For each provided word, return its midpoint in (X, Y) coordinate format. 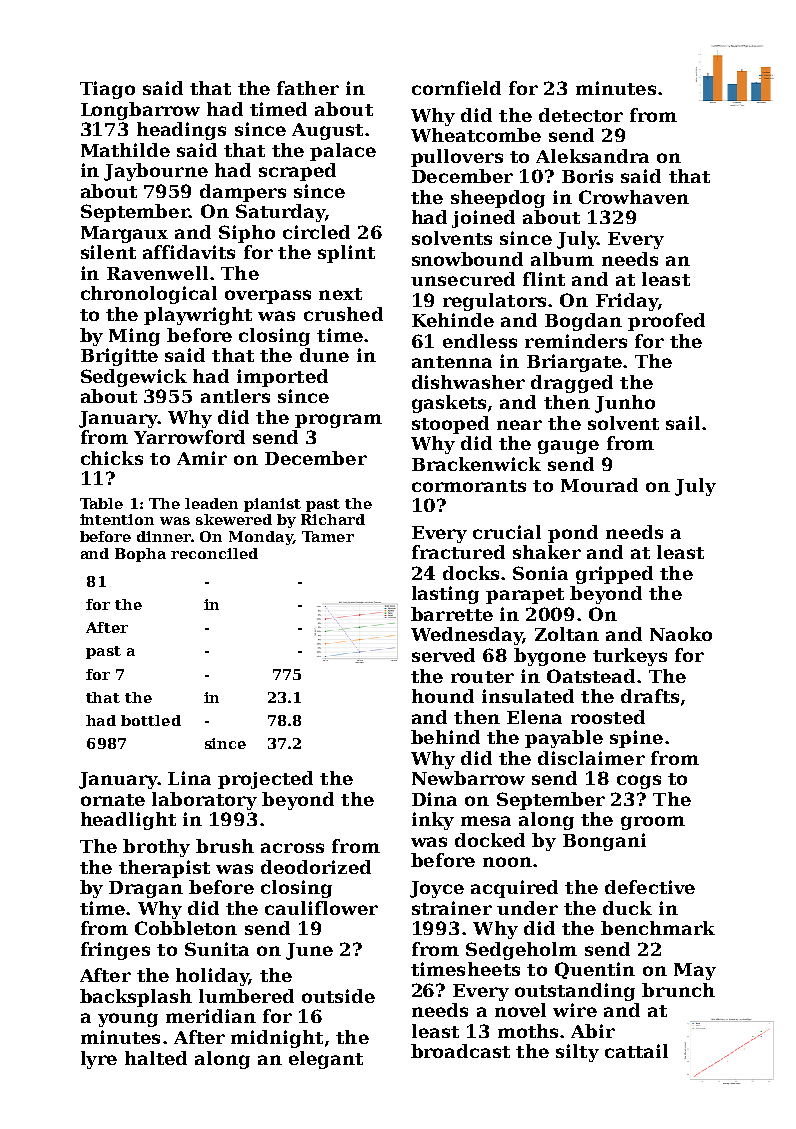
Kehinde (453, 320)
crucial (507, 532)
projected (265, 780)
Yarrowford (189, 437)
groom (653, 823)
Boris (587, 176)
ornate (113, 800)
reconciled (214, 553)
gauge (568, 447)
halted (156, 1058)
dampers (243, 193)
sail (683, 423)
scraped (297, 172)
